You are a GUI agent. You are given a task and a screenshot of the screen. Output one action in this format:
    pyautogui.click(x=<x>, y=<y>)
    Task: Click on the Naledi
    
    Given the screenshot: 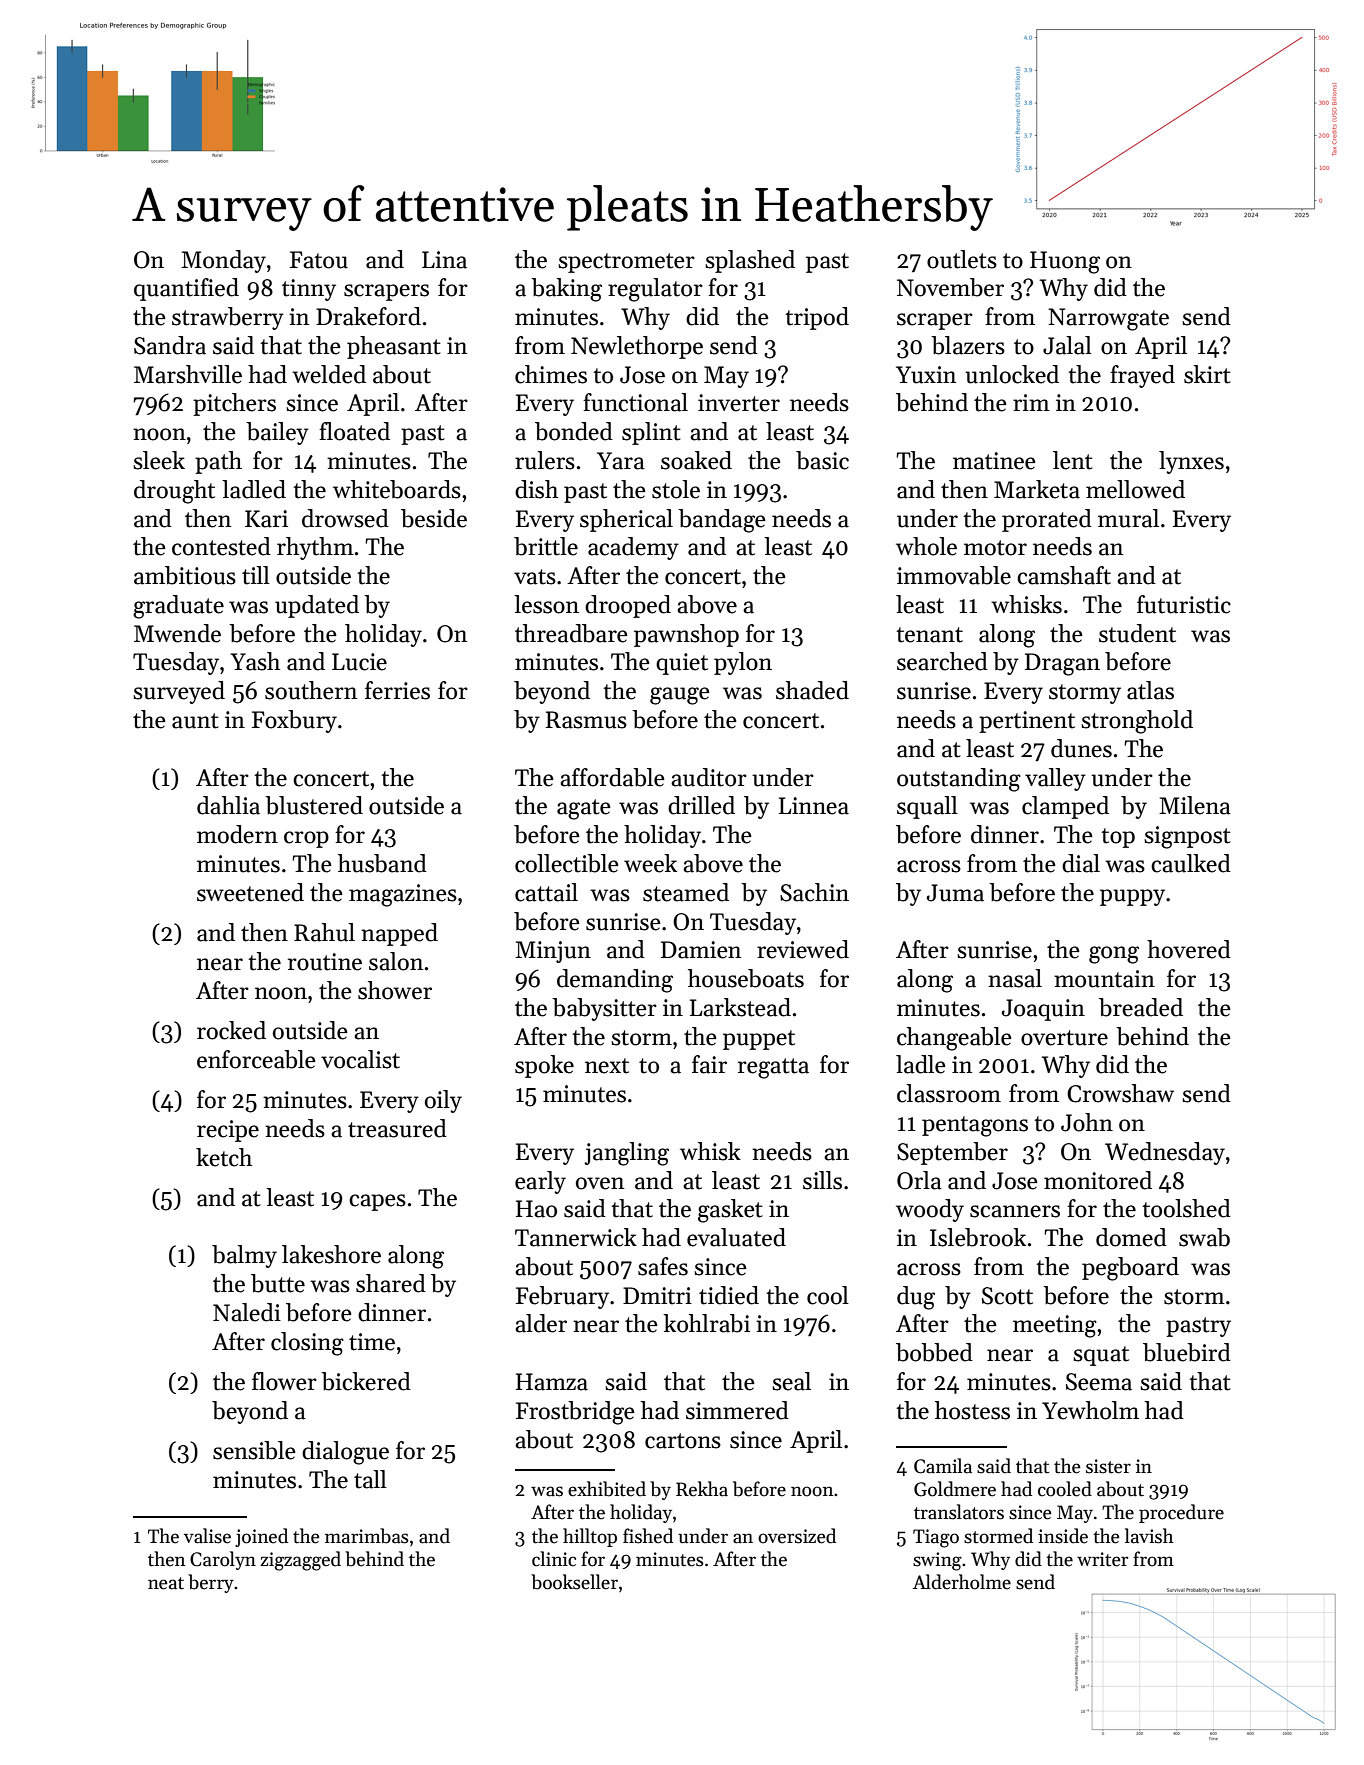 What is the action you would take?
    pyautogui.click(x=247, y=1312)
